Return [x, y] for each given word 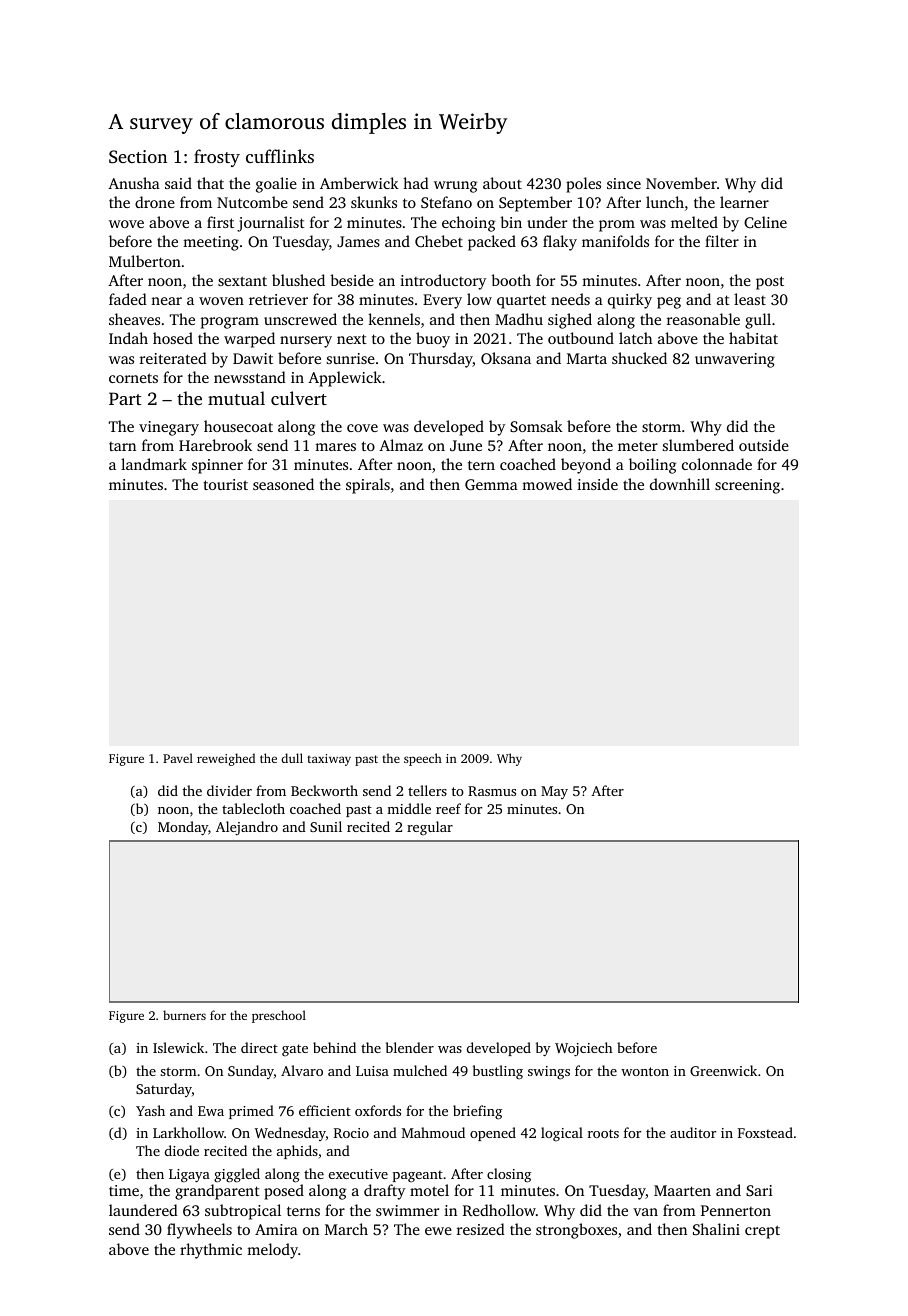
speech [423, 759]
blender [410, 1047]
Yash [150, 1110]
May [554, 792]
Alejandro [247, 828]
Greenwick [723, 1070]
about [502, 183]
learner [744, 202]
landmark [154, 464]
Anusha [134, 183]
